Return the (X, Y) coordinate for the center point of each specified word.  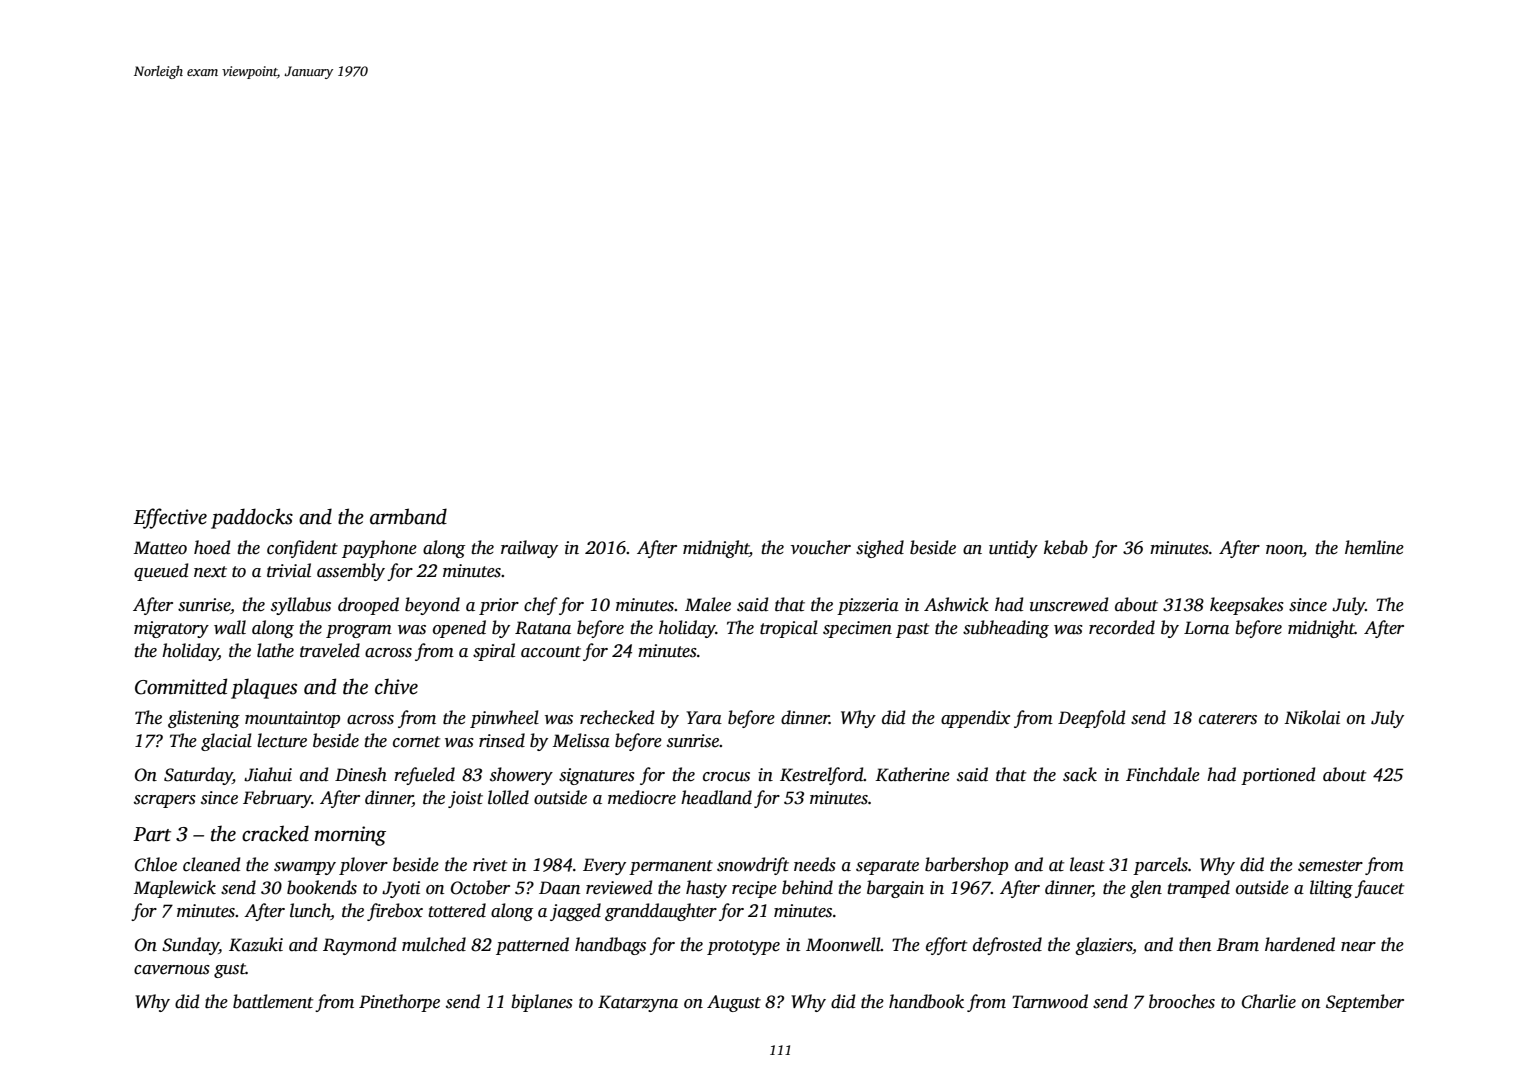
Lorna (1206, 628)
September (1365, 1003)
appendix (975, 719)
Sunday (190, 946)
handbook (926, 1001)
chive (396, 687)
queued (161, 572)
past (912, 630)
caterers (1228, 719)
